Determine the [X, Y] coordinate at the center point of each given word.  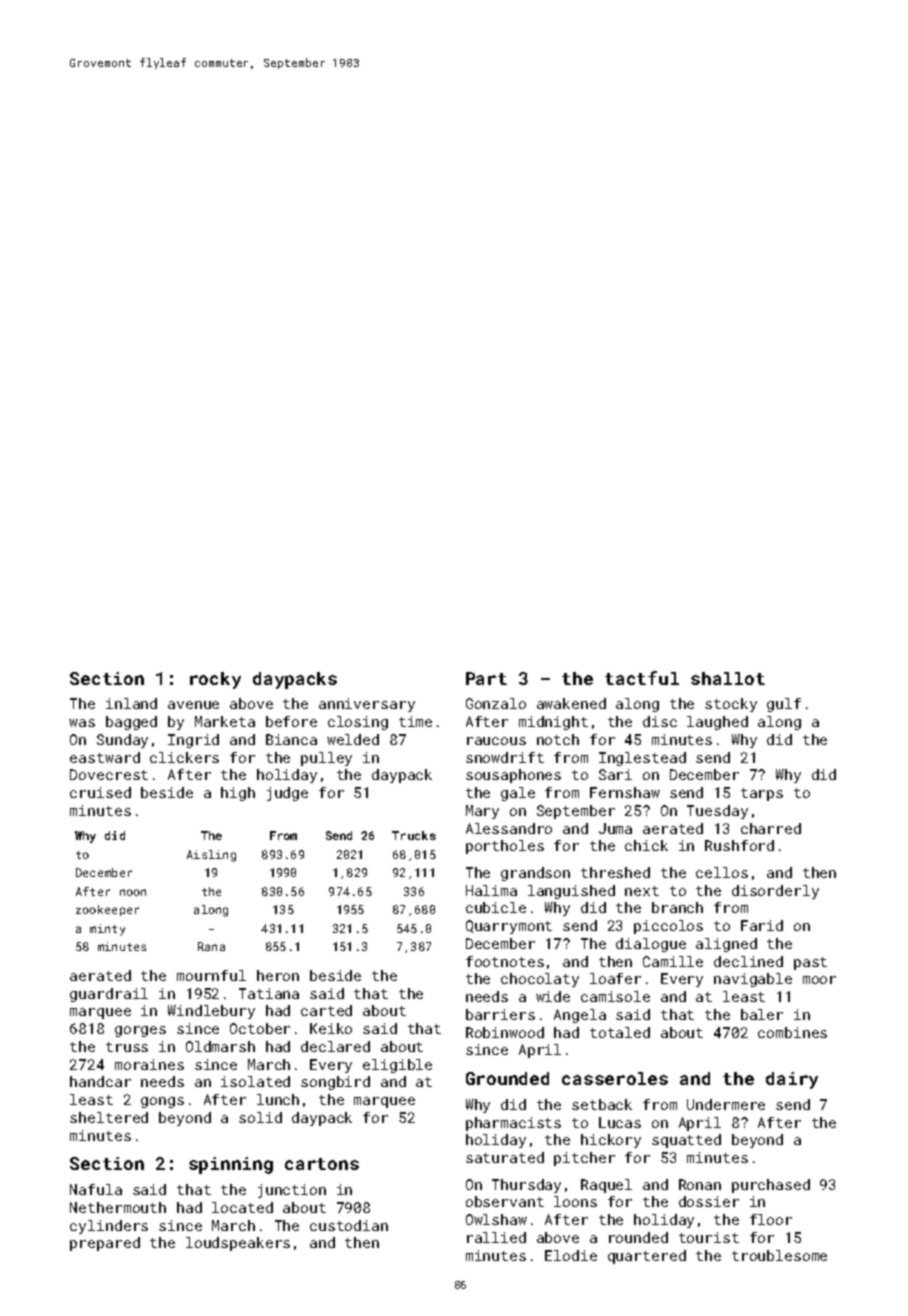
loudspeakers [238, 1244]
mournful [211, 975]
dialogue [651, 945]
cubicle [496, 907]
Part [486, 678]
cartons [322, 1164]
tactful [642, 678]
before [291, 721]
